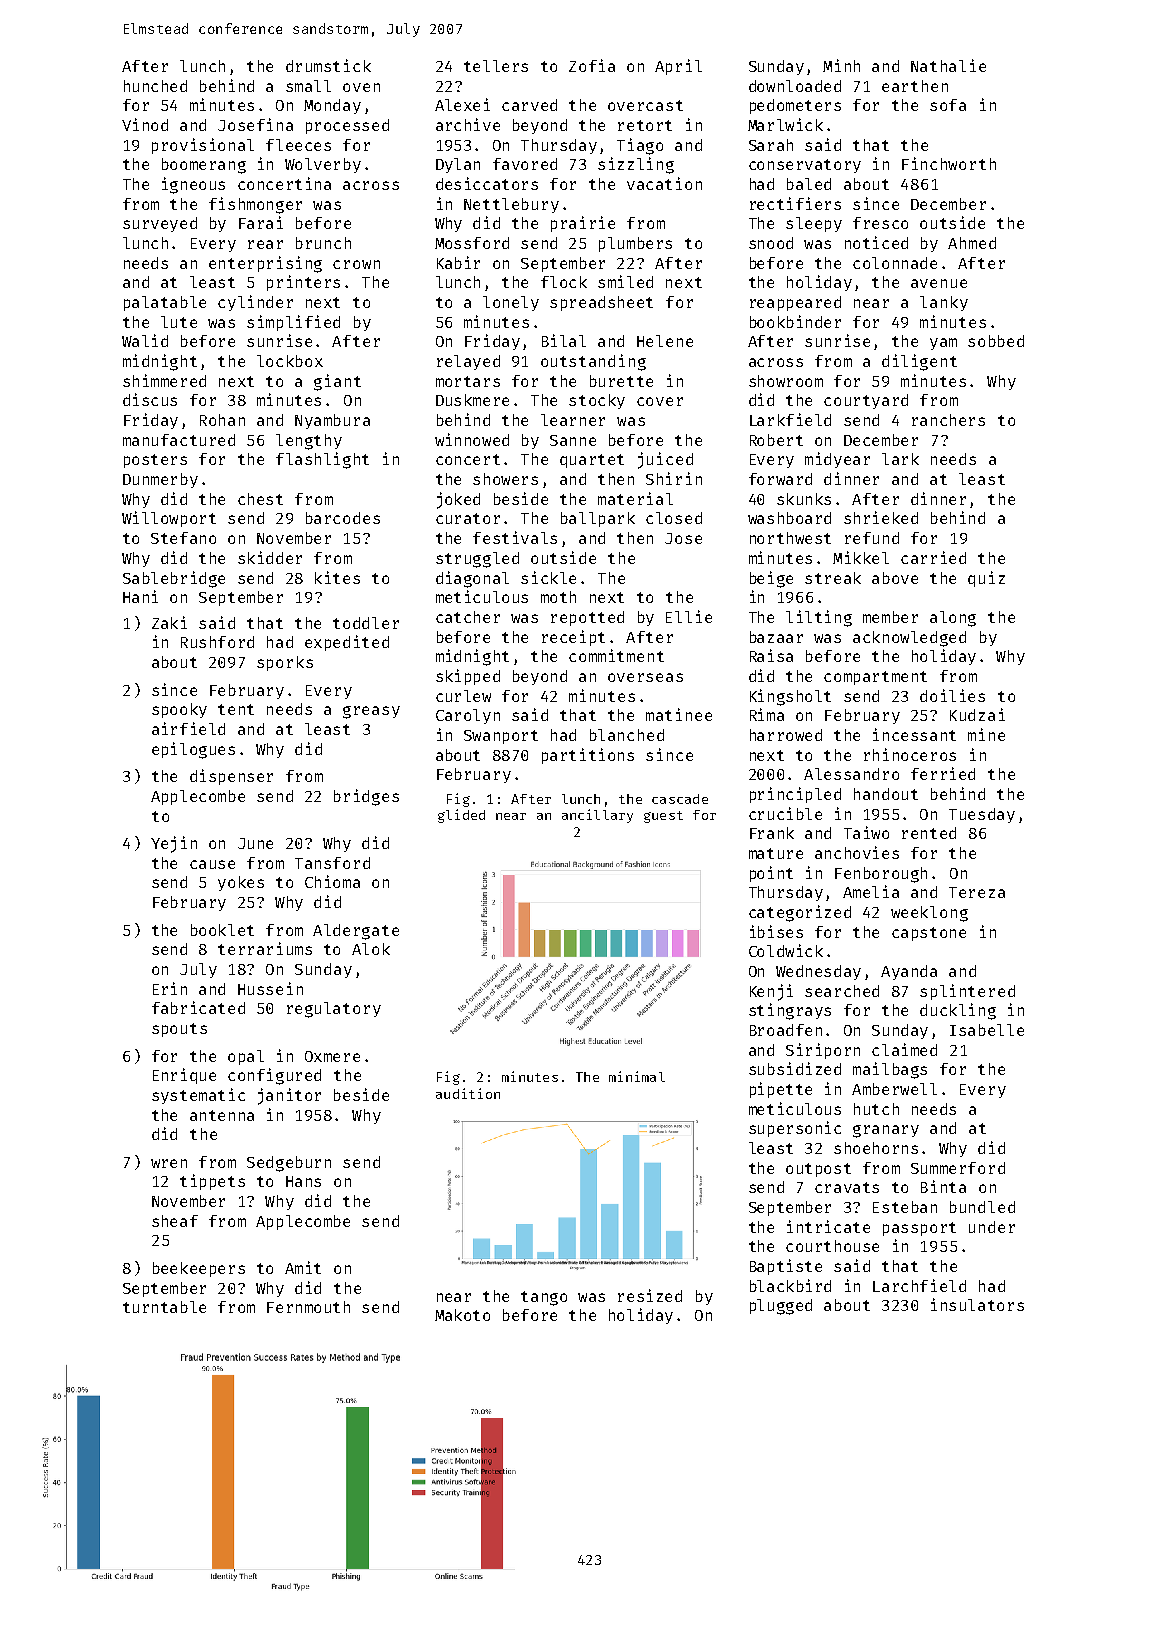 This screenshot has height=1632, width=1154. I want to click on sheaf, so click(175, 1221).
